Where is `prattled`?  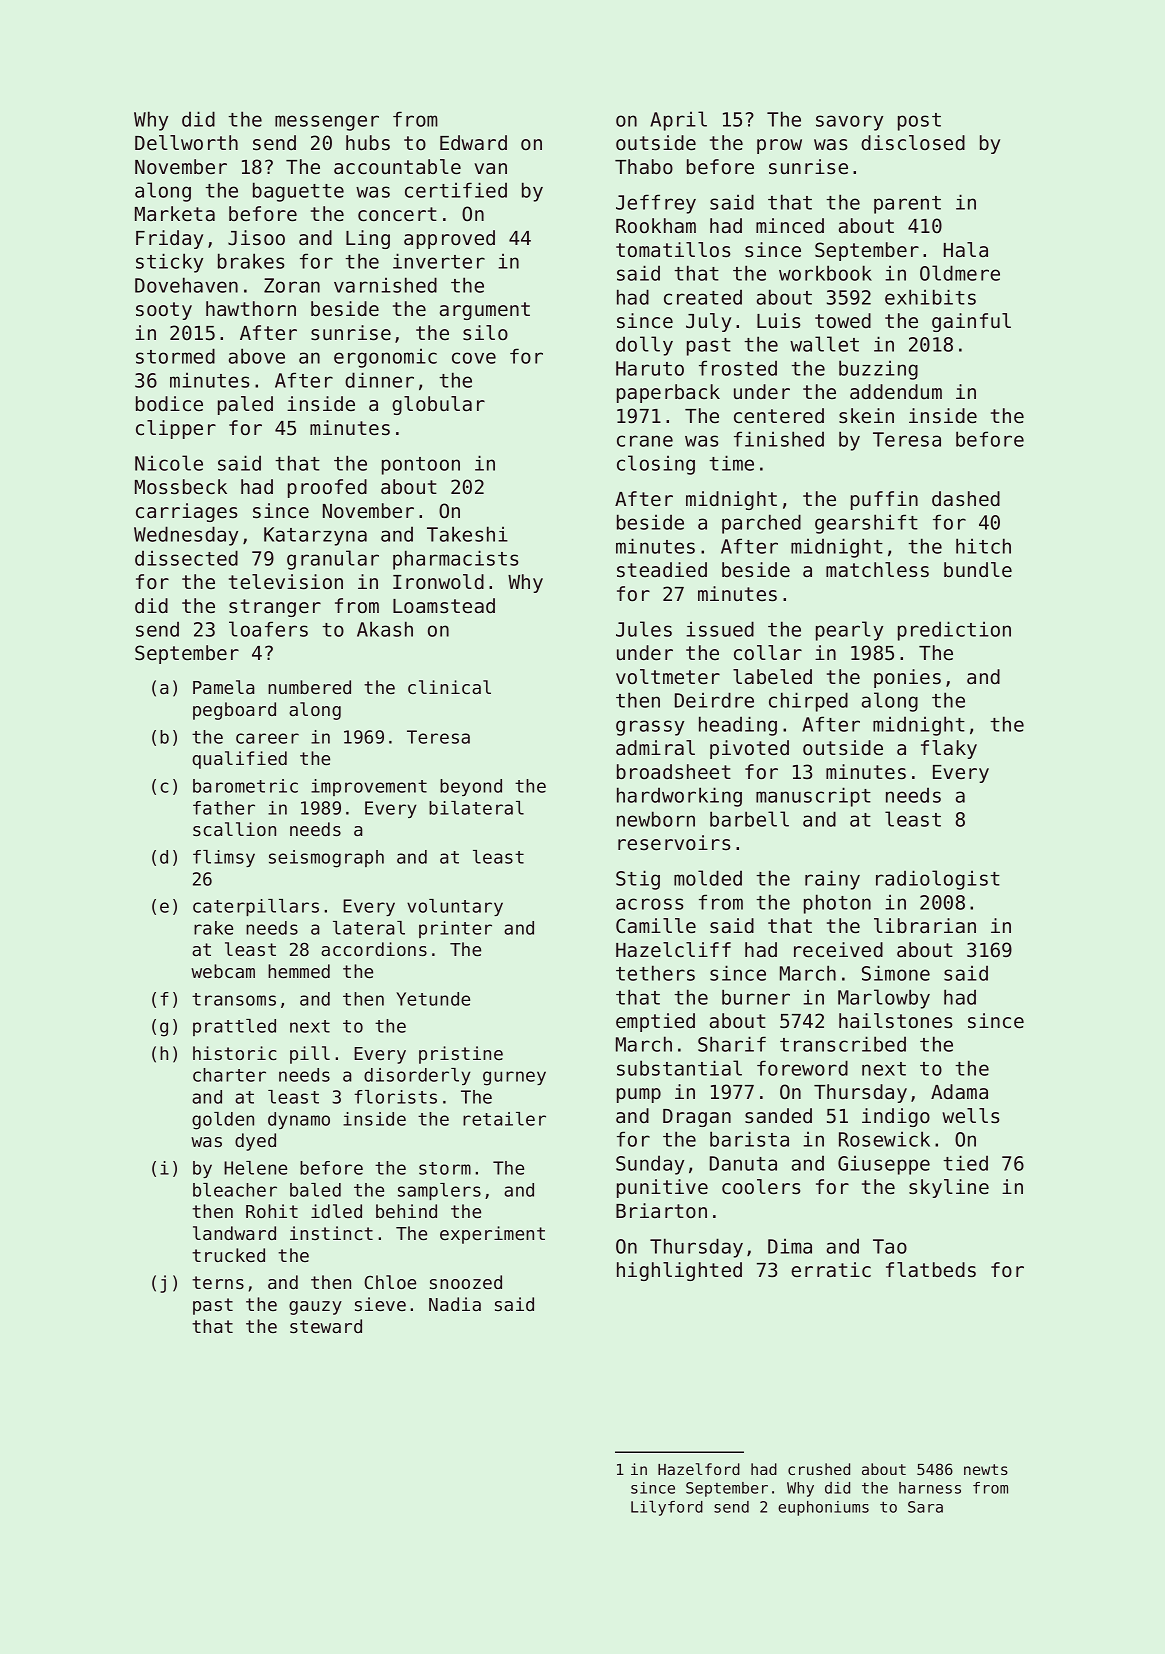
prattled is located at coordinates (234, 1027).
